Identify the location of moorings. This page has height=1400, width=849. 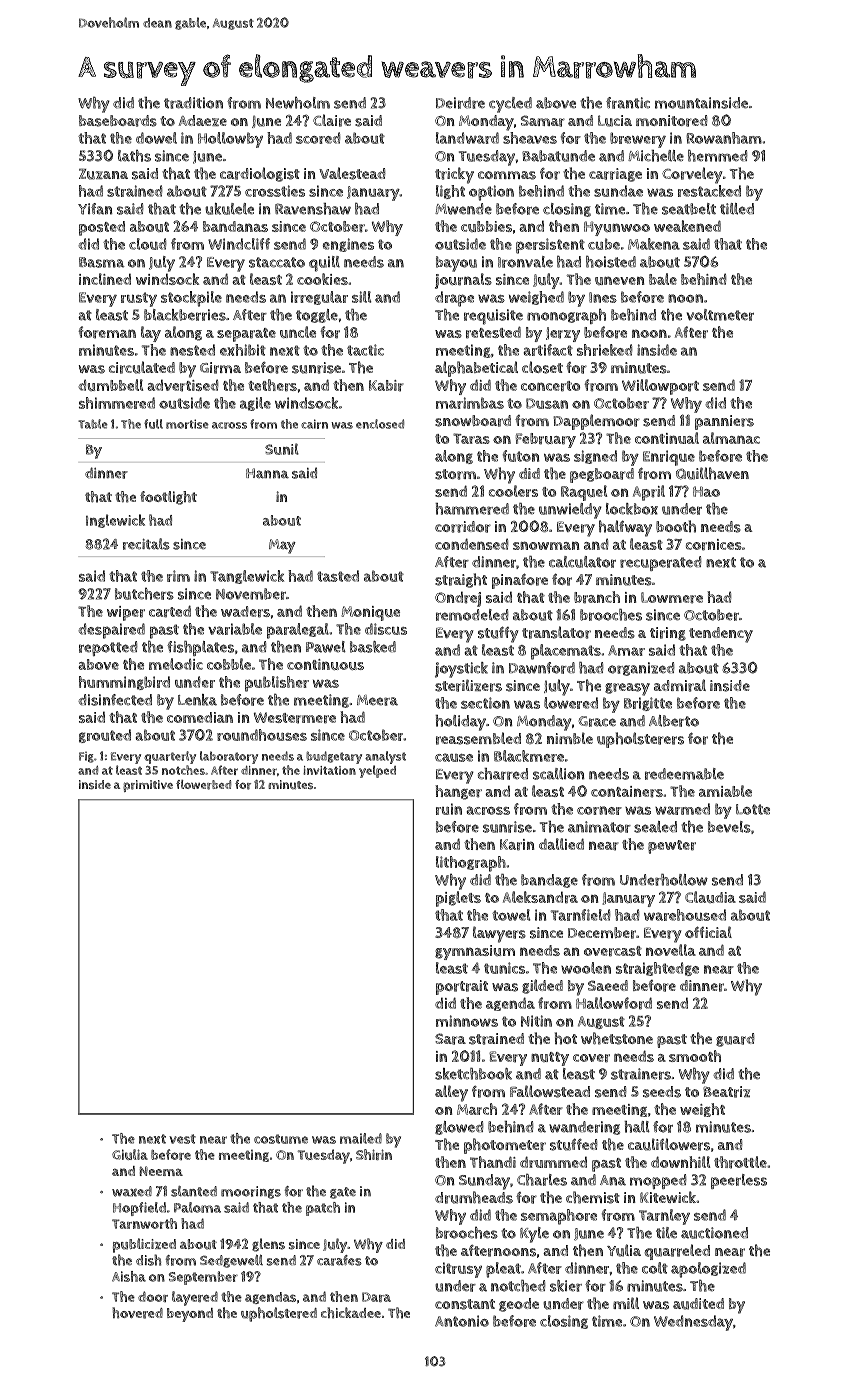
(251, 1192).
